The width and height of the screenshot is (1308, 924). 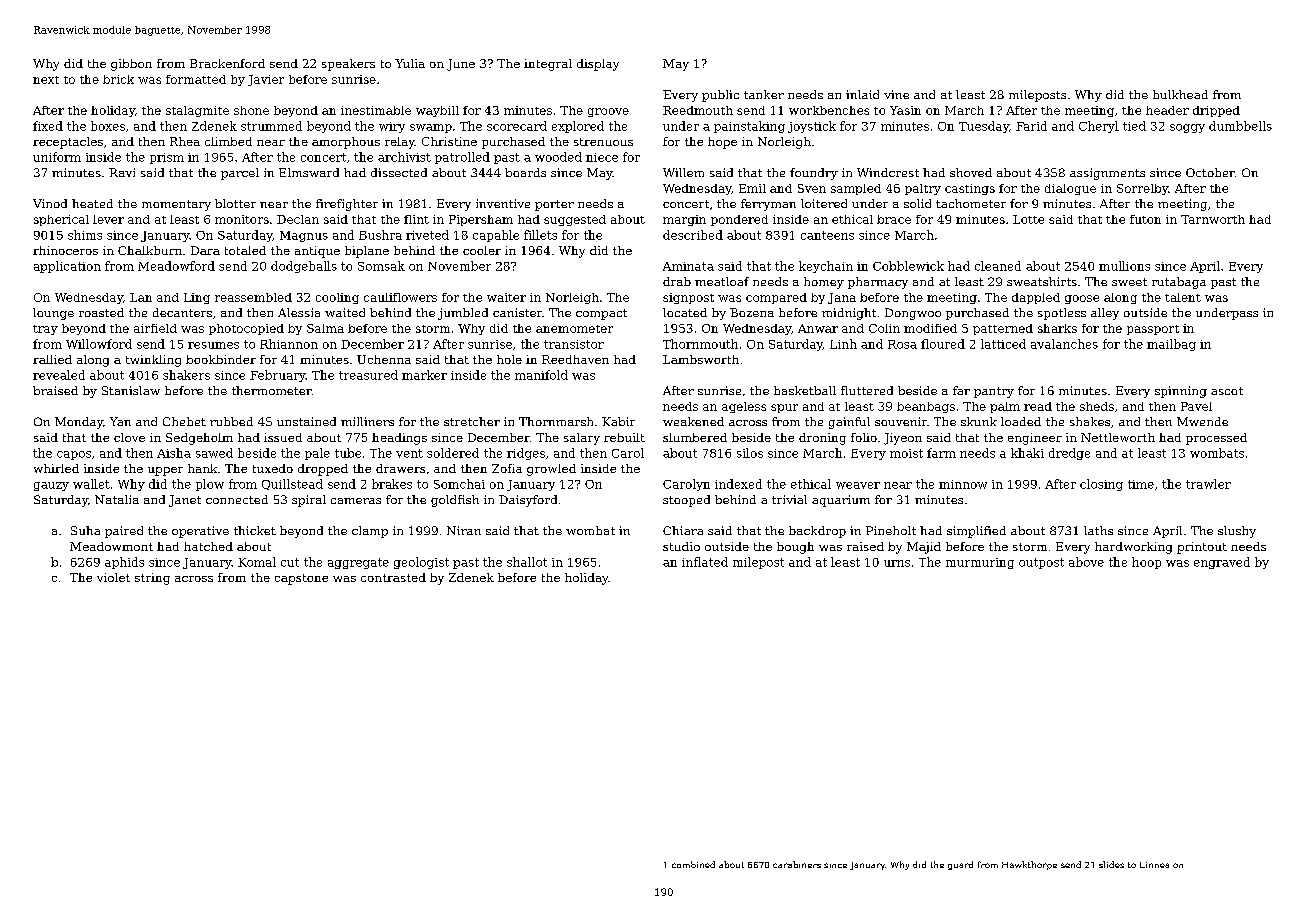 I want to click on combined, so click(x=693, y=864).
